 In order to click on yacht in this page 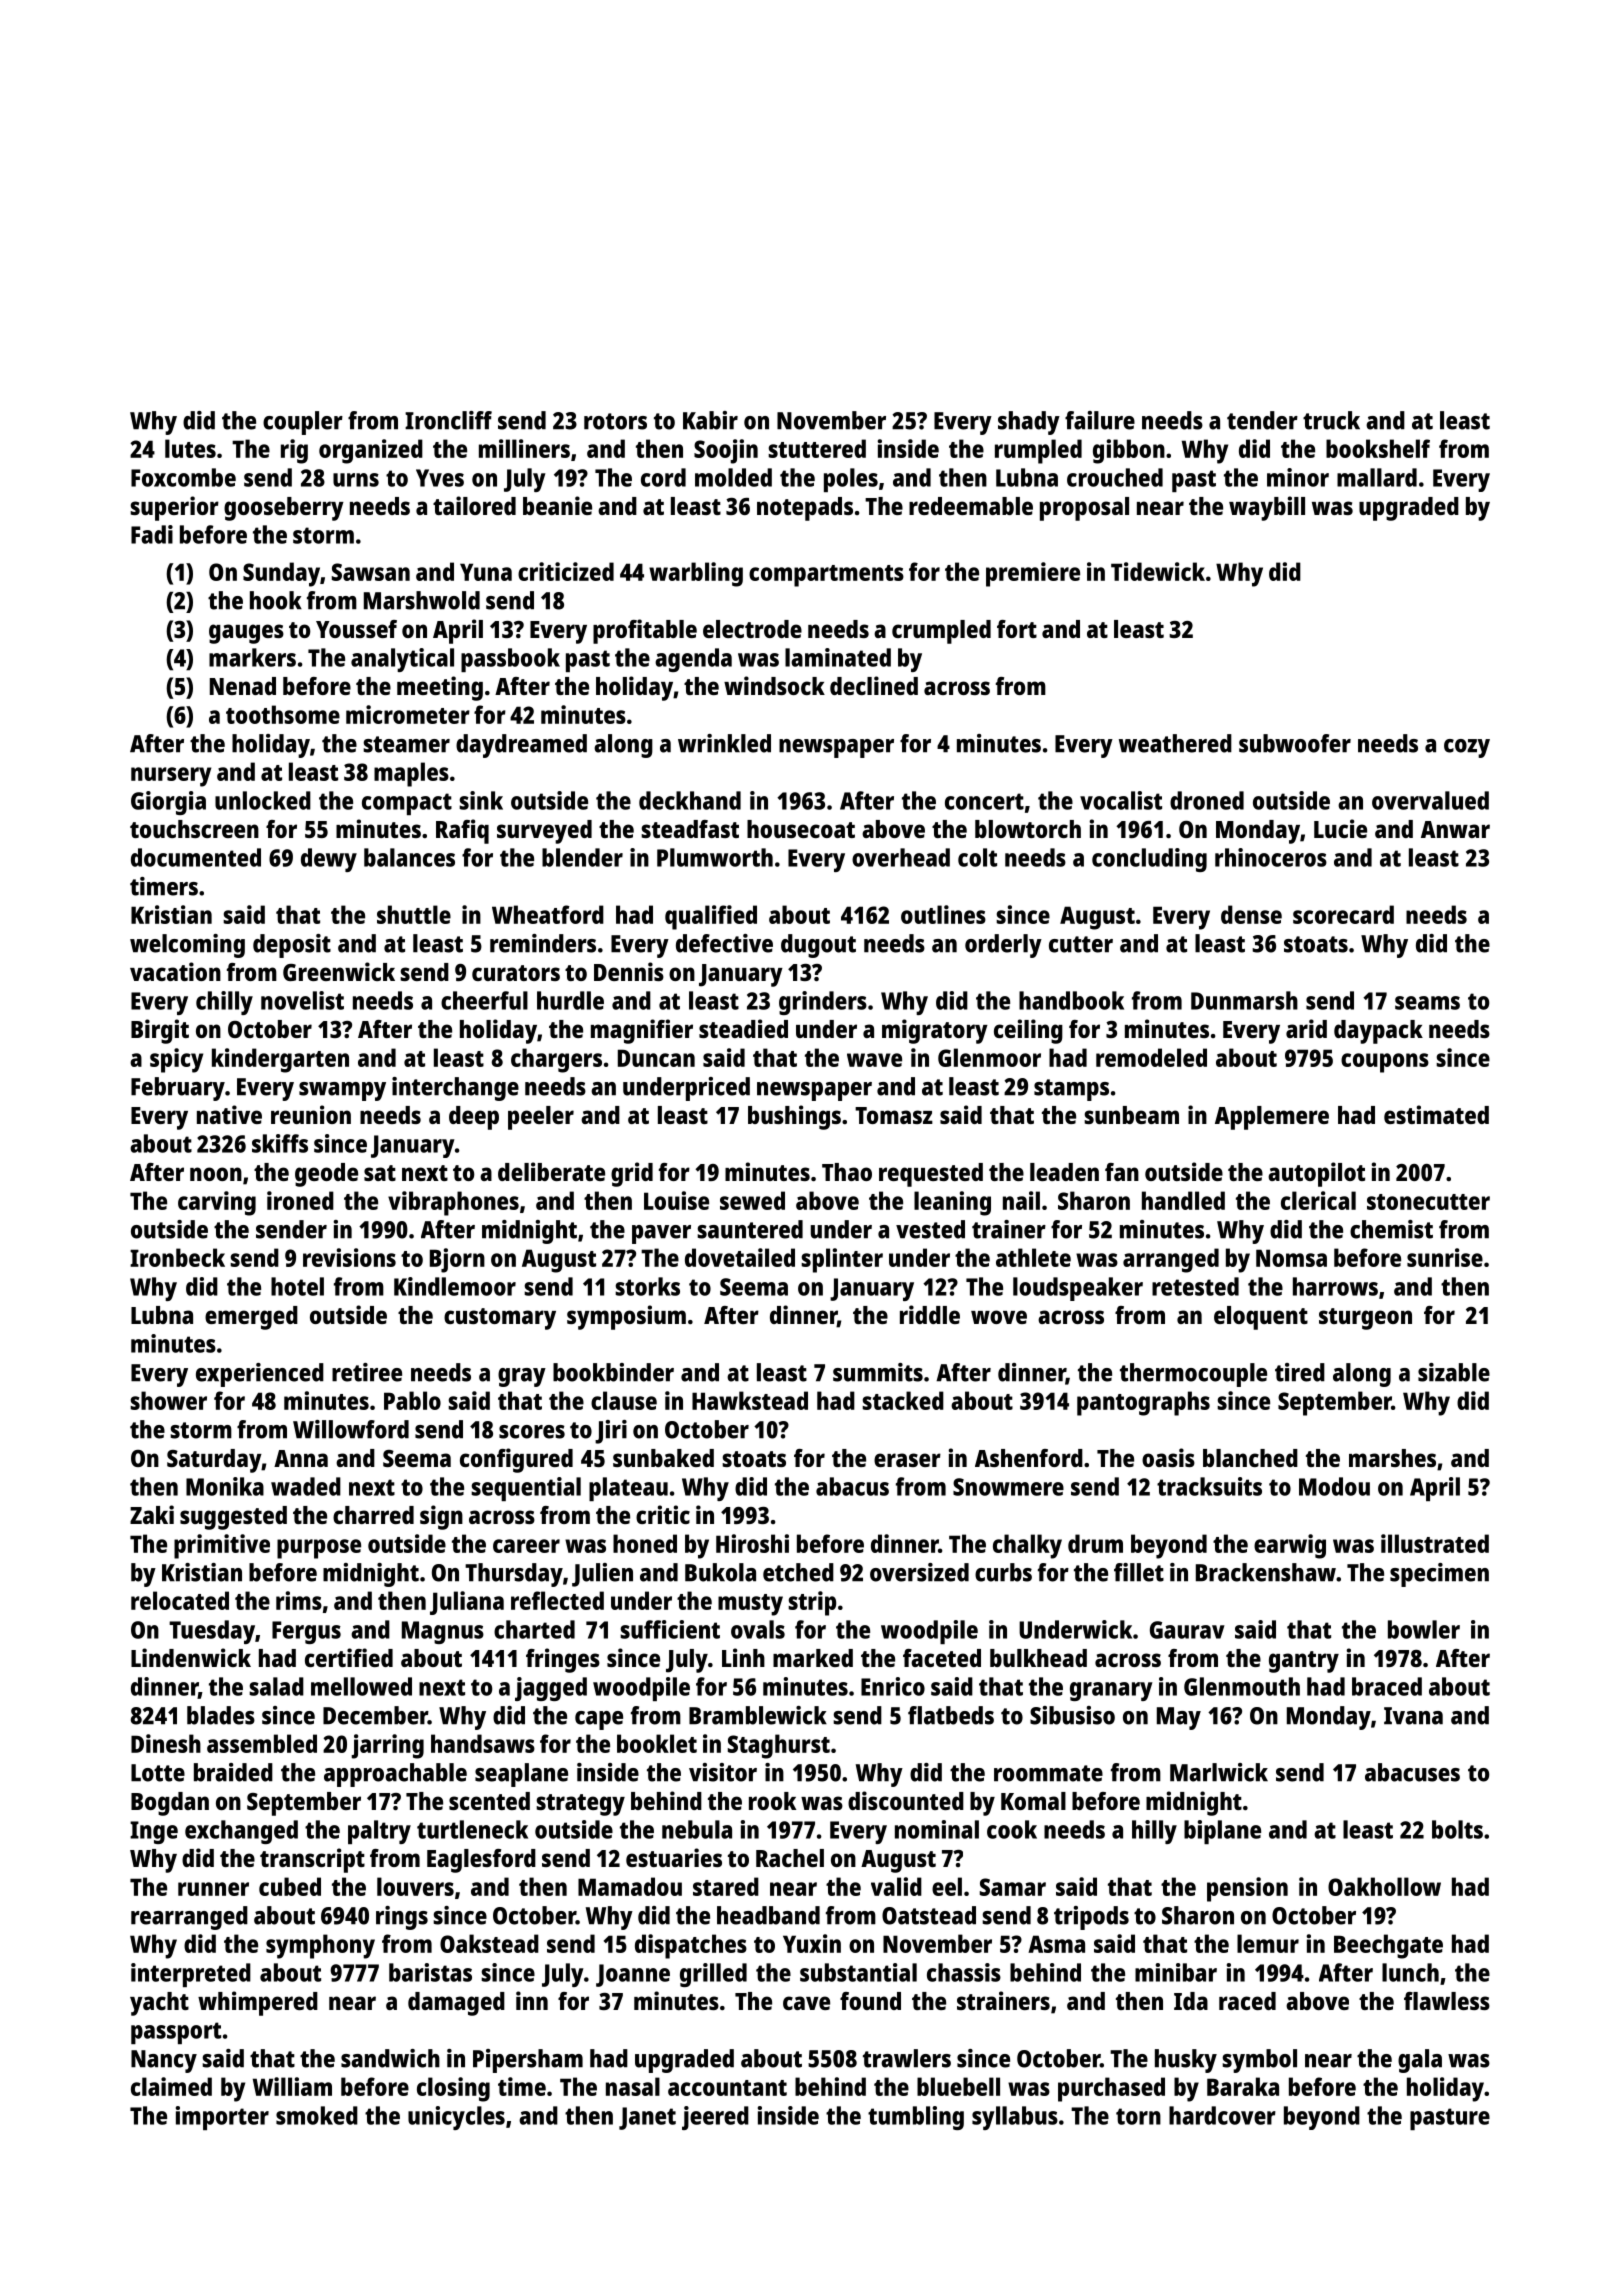, I will do `click(159, 2004)`.
